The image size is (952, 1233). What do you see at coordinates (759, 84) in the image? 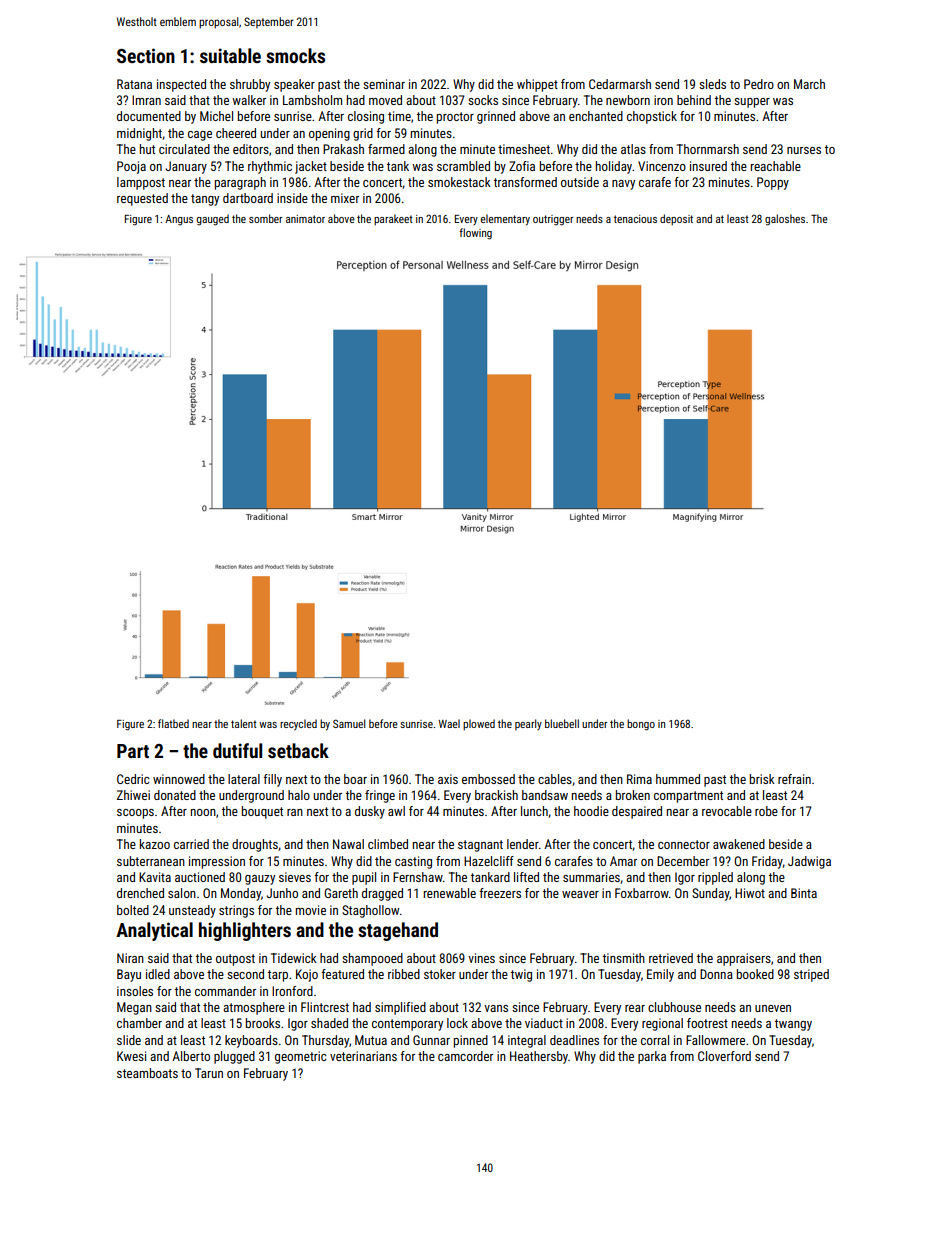
I see `Pedro` at bounding box center [759, 84].
